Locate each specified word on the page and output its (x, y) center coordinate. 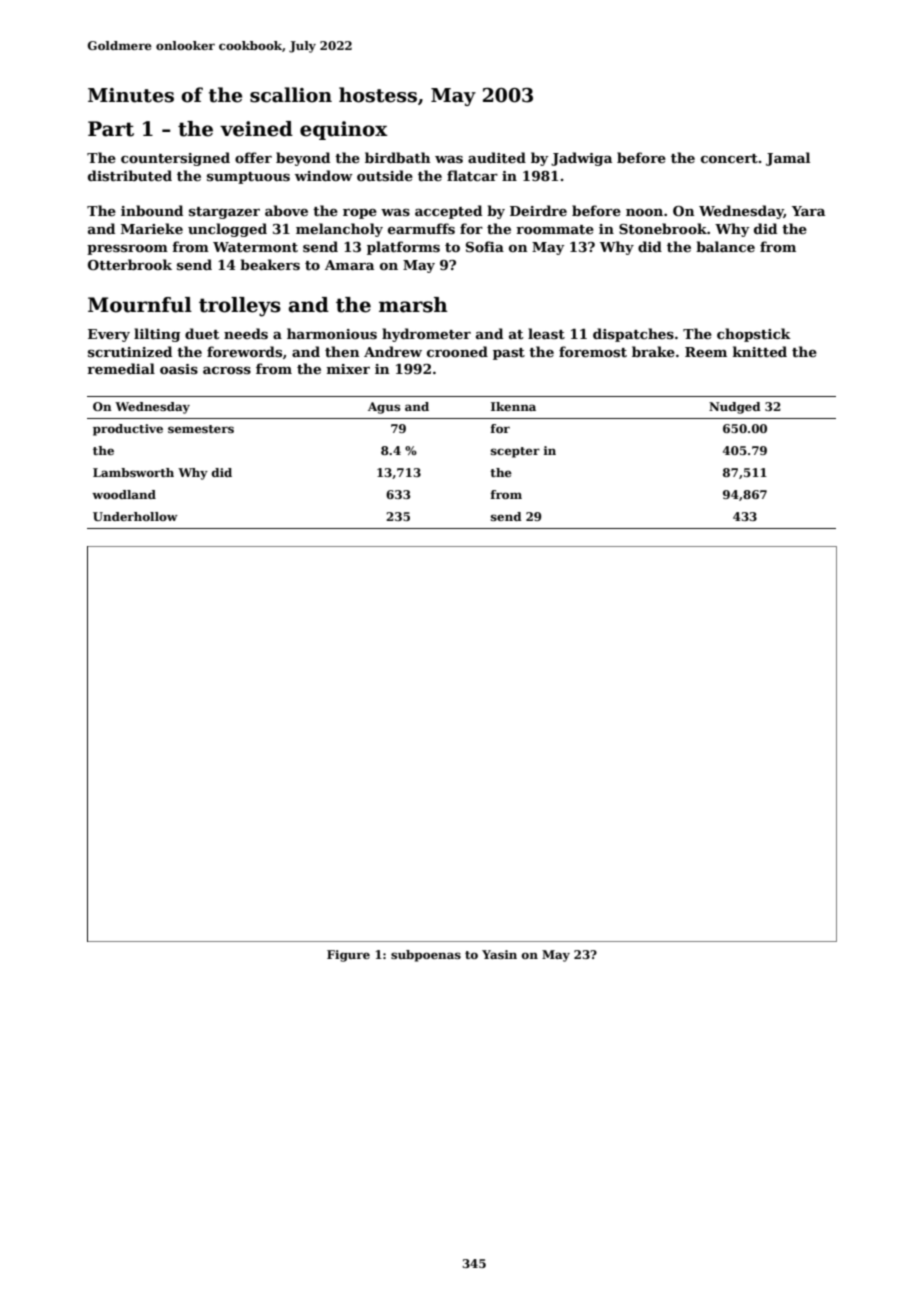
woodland (124, 494)
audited (497, 157)
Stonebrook (663, 228)
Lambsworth (133, 472)
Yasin (499, 954)
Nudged (735, 408)
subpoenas (426, 956)
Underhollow (135, 516)
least (546, 333)
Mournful (140, 305)
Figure (348, 956)
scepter (515, 452)
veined (256, 129)
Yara (808, 211)
